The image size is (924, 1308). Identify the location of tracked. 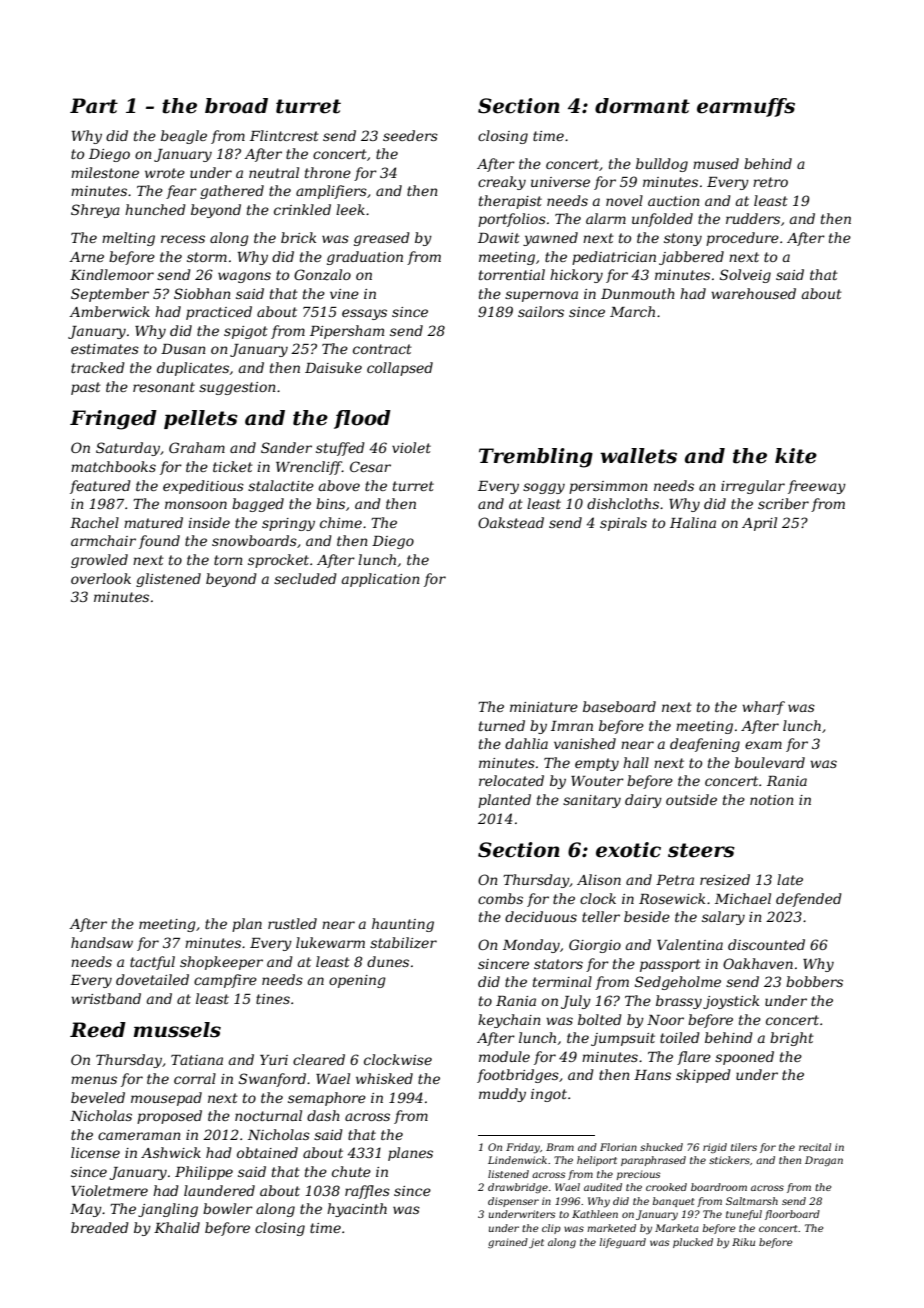
(98, 367).
